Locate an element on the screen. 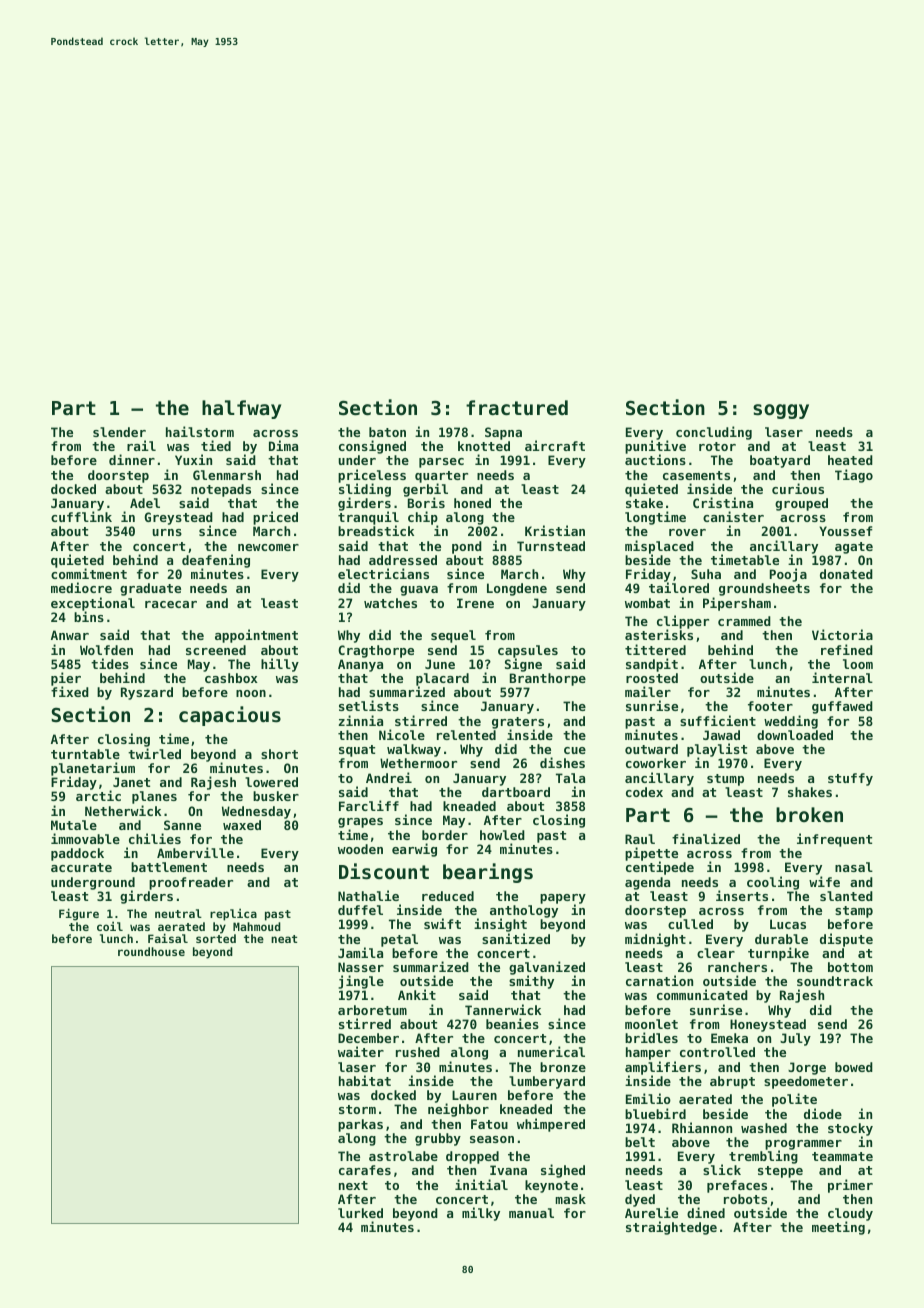 The height and width of the screenshot is (1308, 924). Adel is located at coordinates (145, 503).
